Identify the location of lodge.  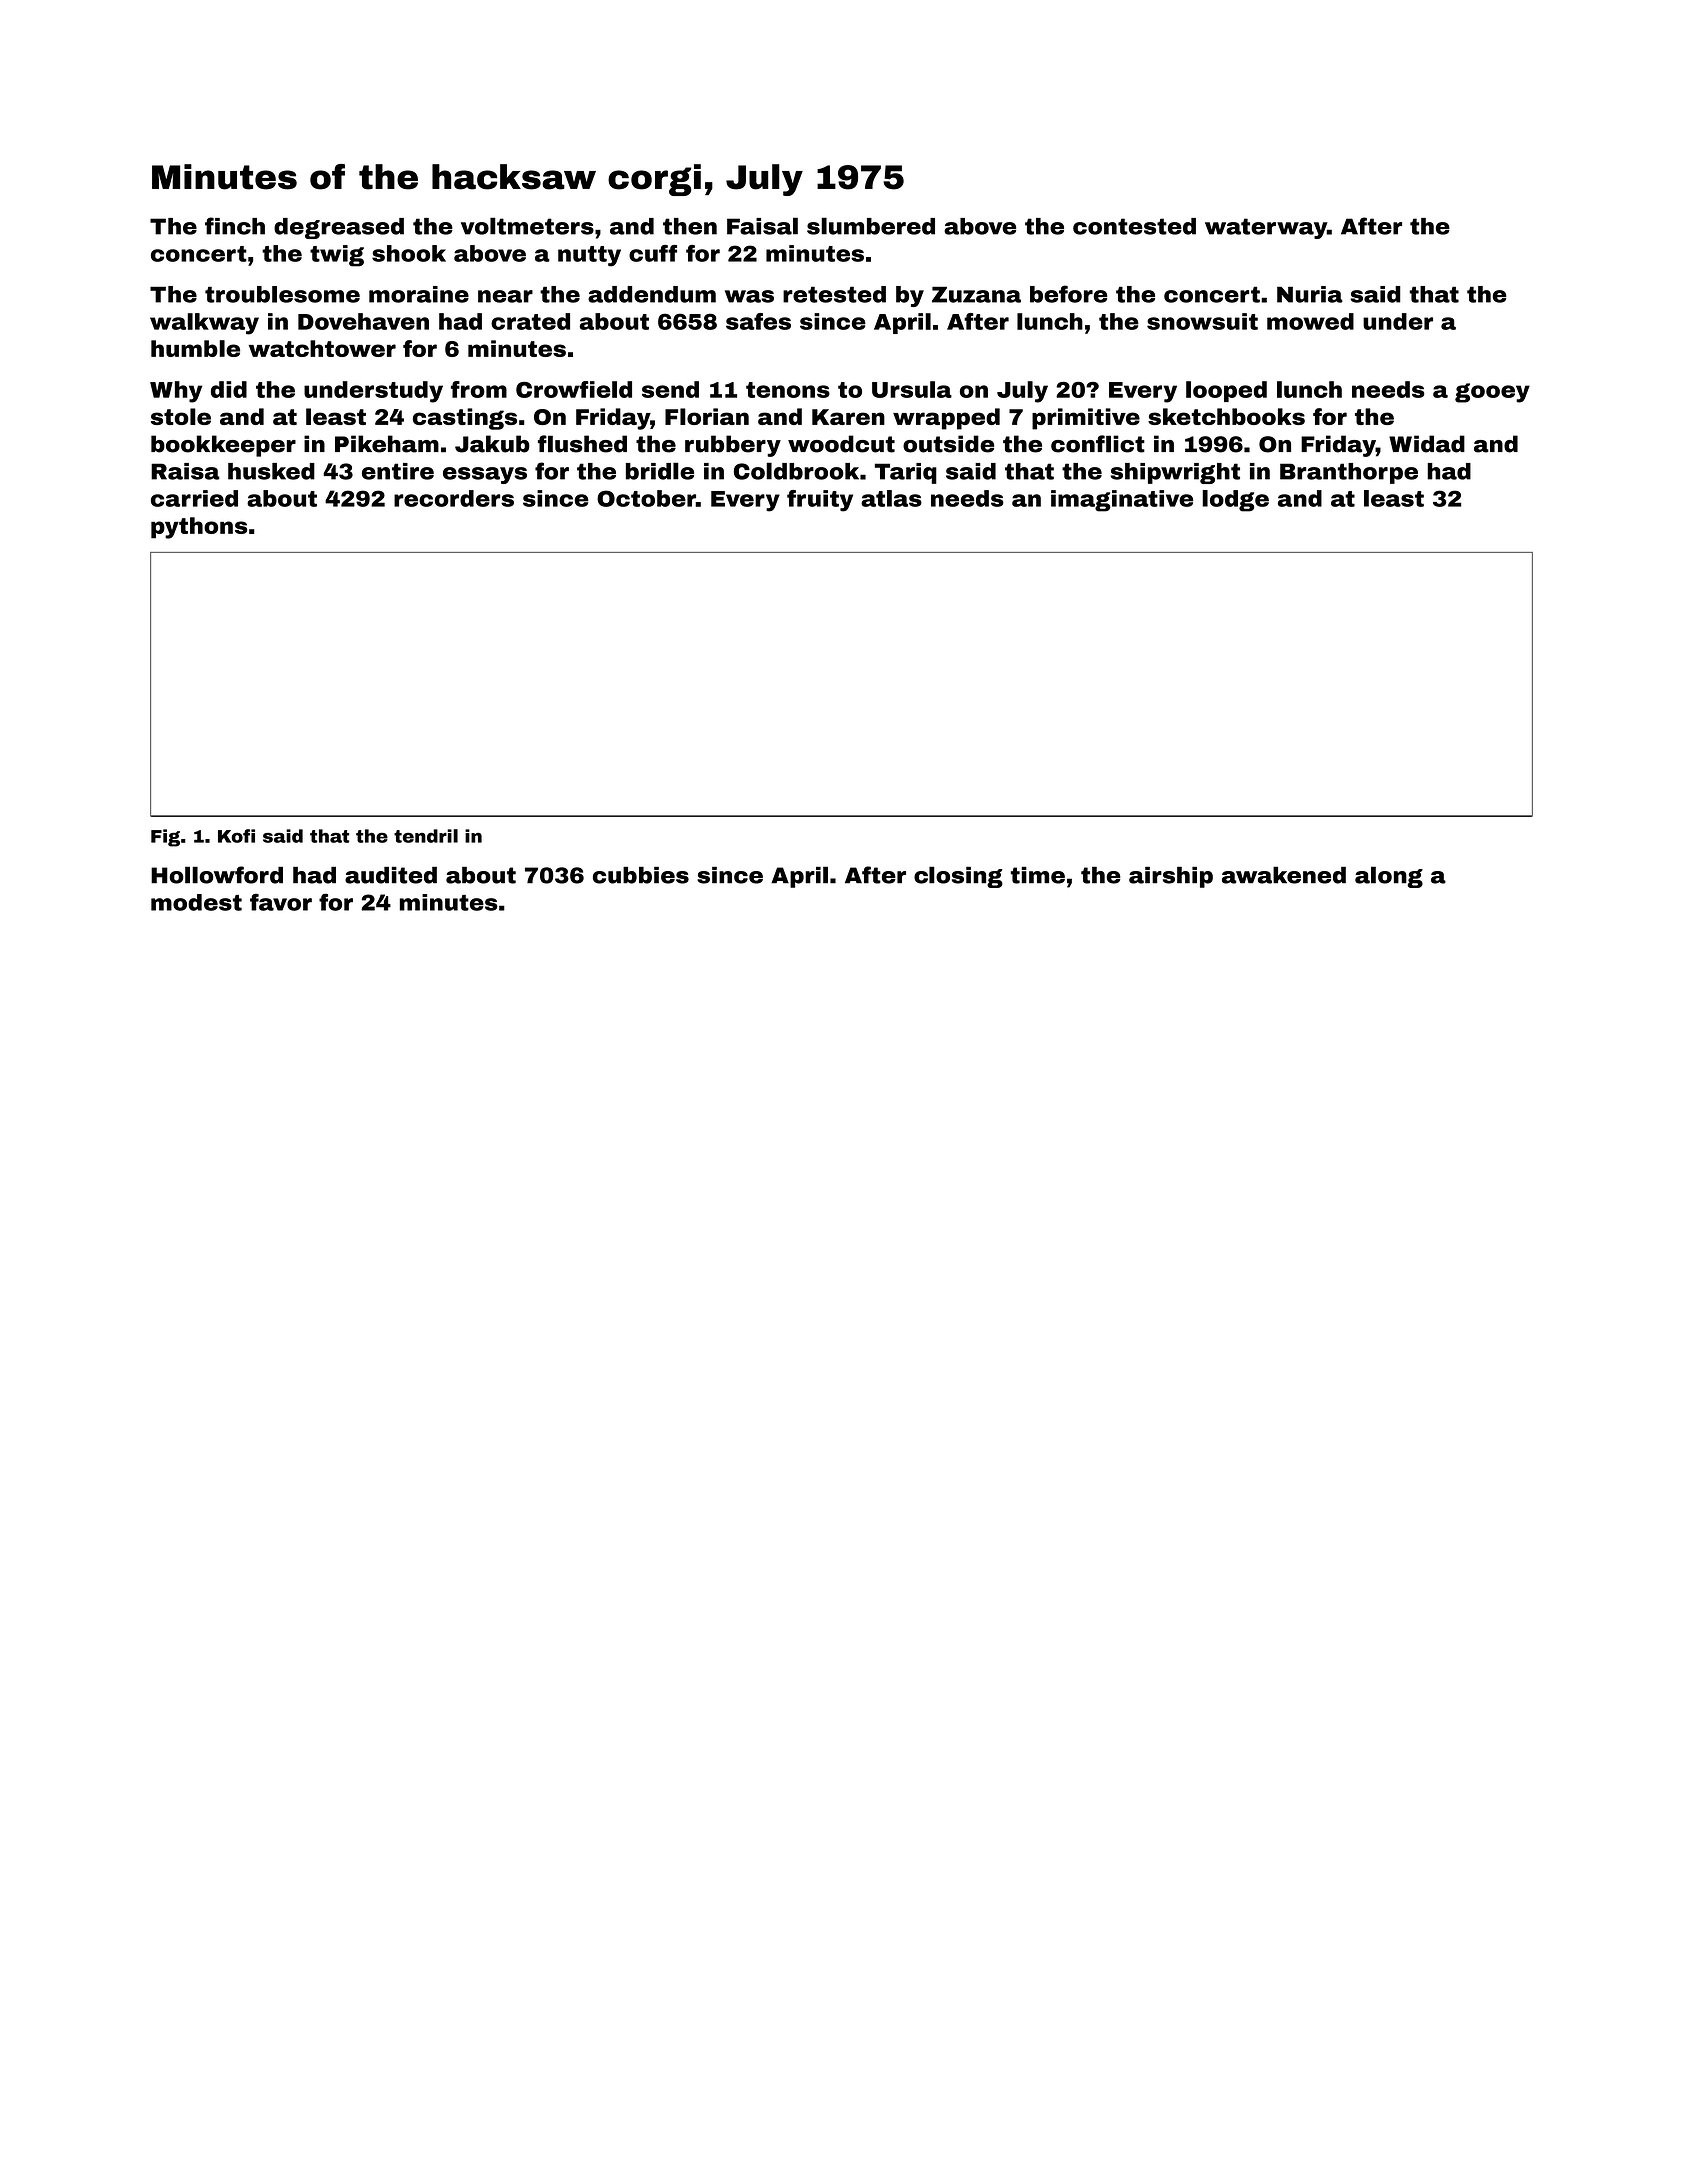
(1235, 501).
